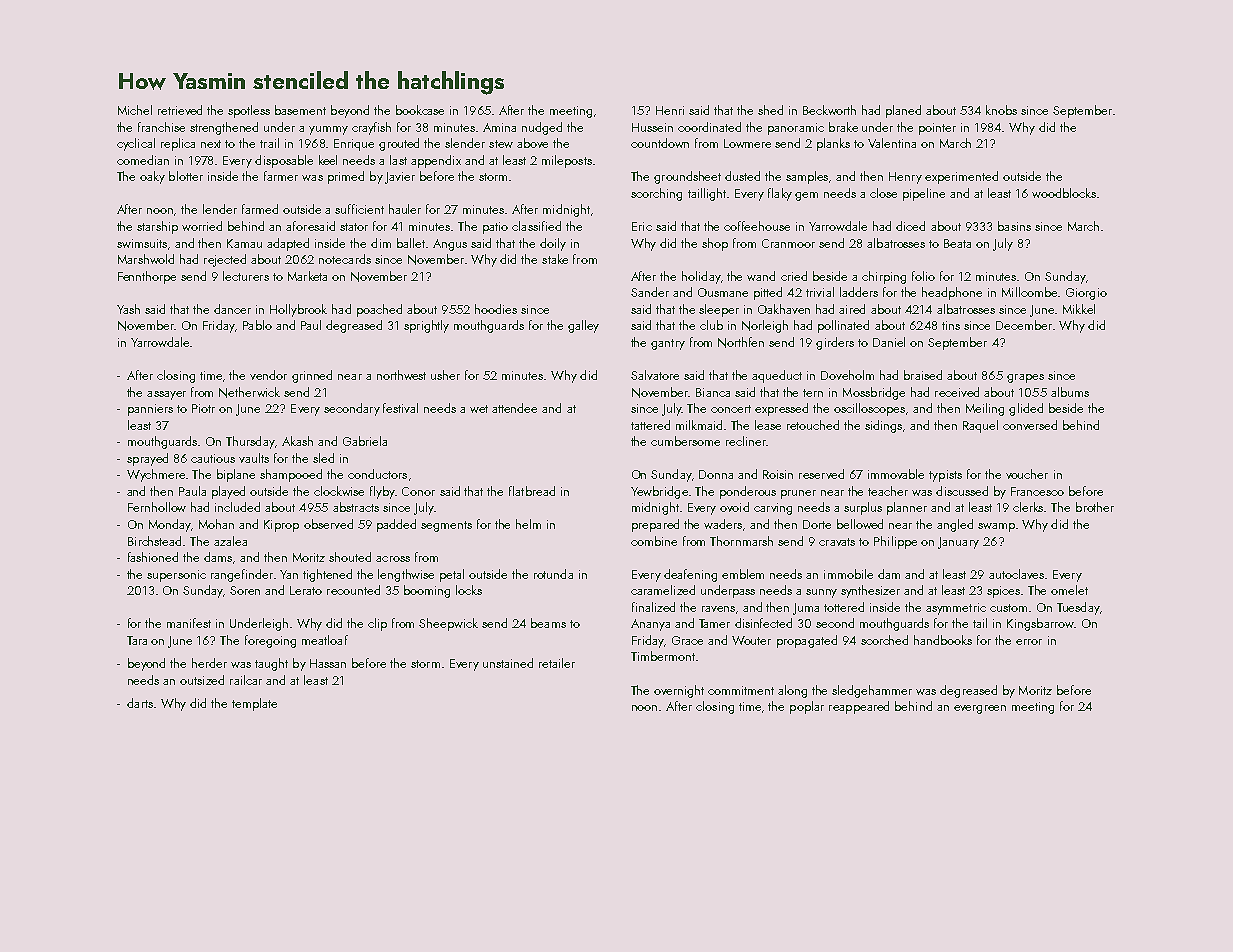 The width and height of the screenshot is (1233, 952). I want to click on assayer, so click(166, 395).
